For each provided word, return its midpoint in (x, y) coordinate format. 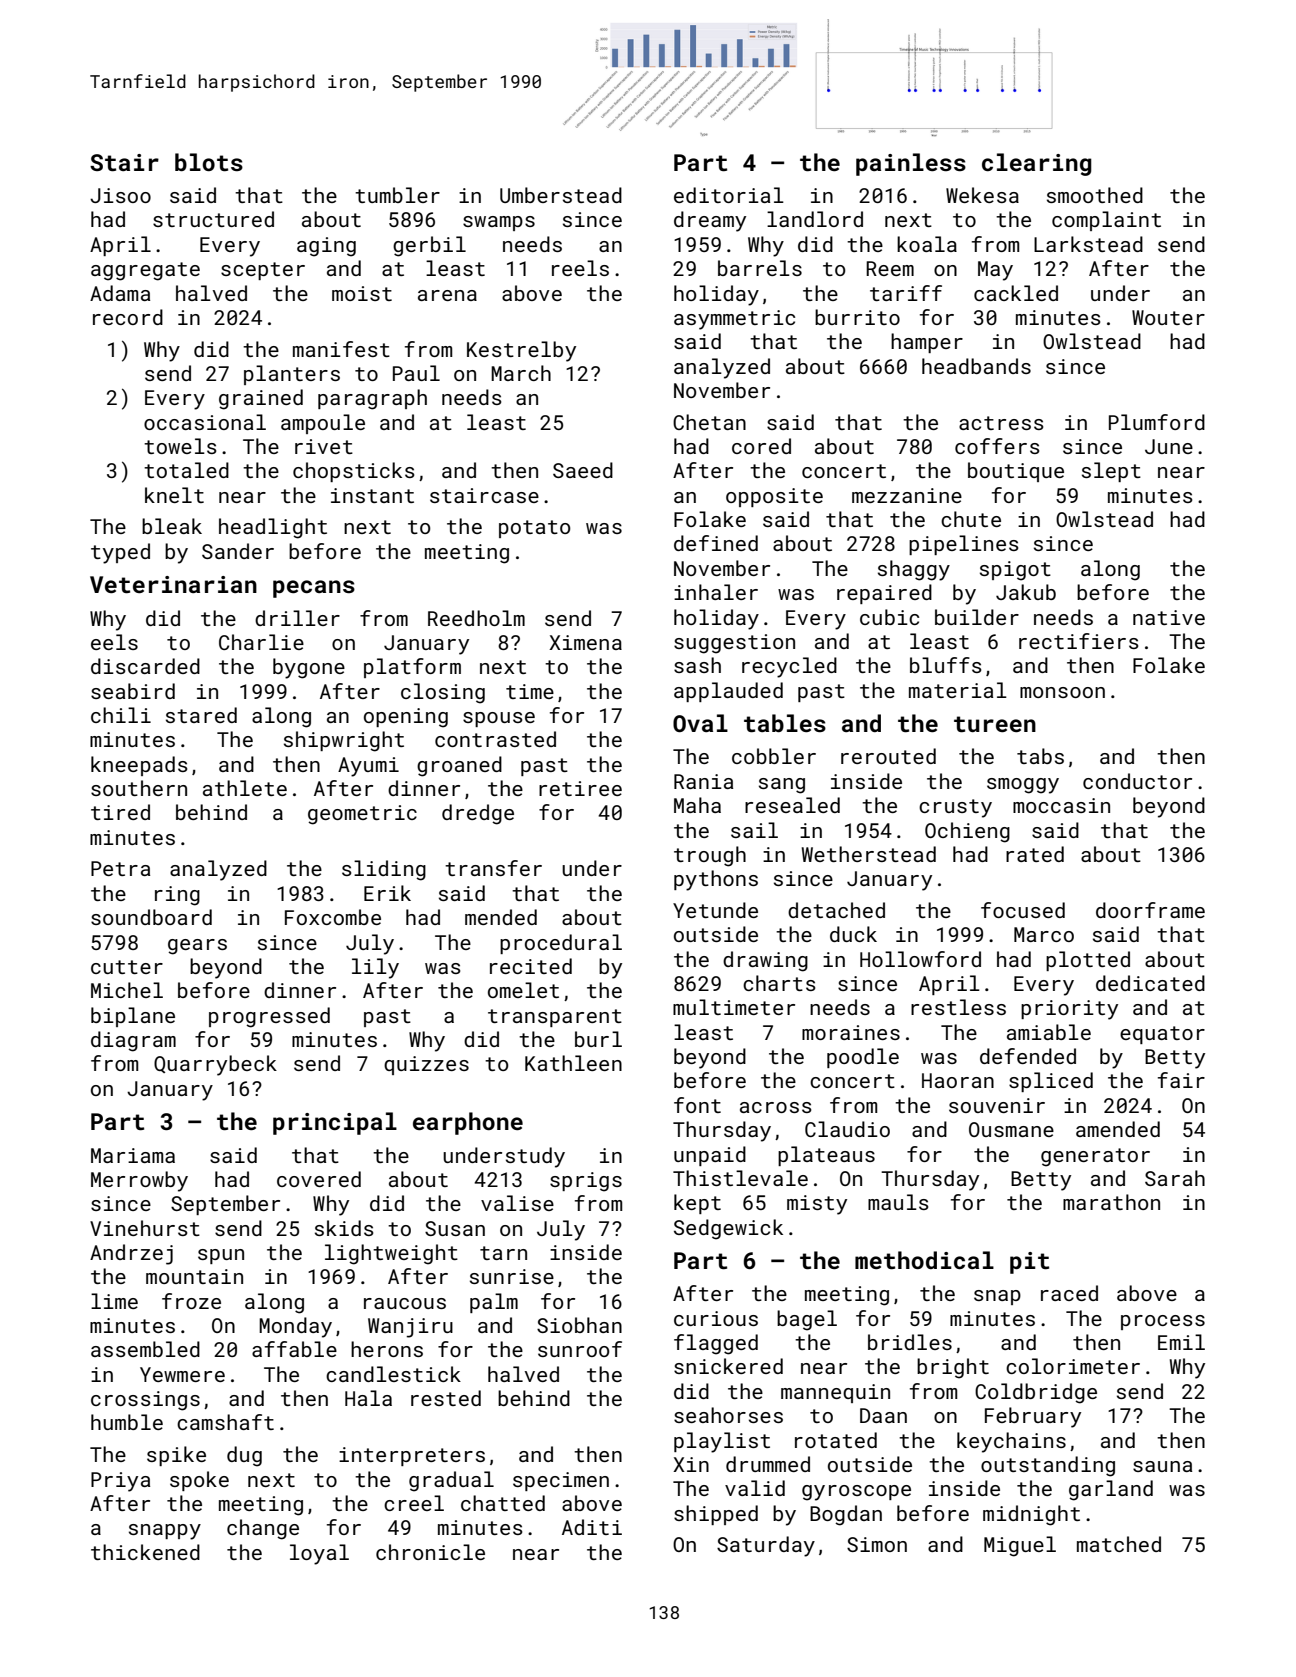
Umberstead (561, 195)
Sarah (1175, 1178)
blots (209, 162)
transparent (555, 1018)
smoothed (1095, 195)
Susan (455, 1228)
